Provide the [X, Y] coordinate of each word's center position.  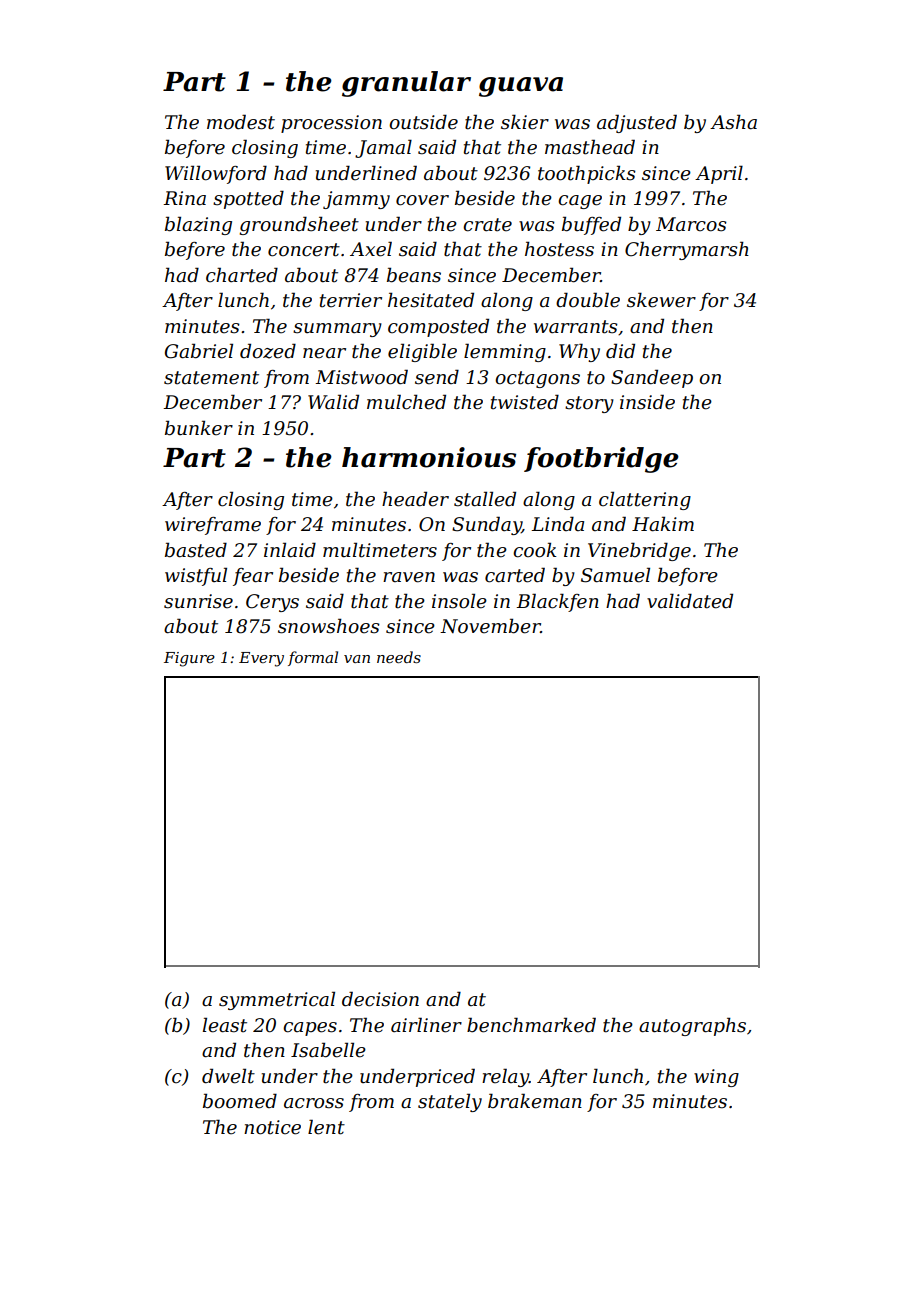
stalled [485, 499]
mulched [406, 402]
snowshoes [329, 626]
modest [241, 122]
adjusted [637, 123]
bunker [199, 428]
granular [406, 84]
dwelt [228, 1076]
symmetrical [277, 1000]
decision [380, 999]
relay [505, 1077]
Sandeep [652, 378]
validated [690, 601]
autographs [692, 1026]
